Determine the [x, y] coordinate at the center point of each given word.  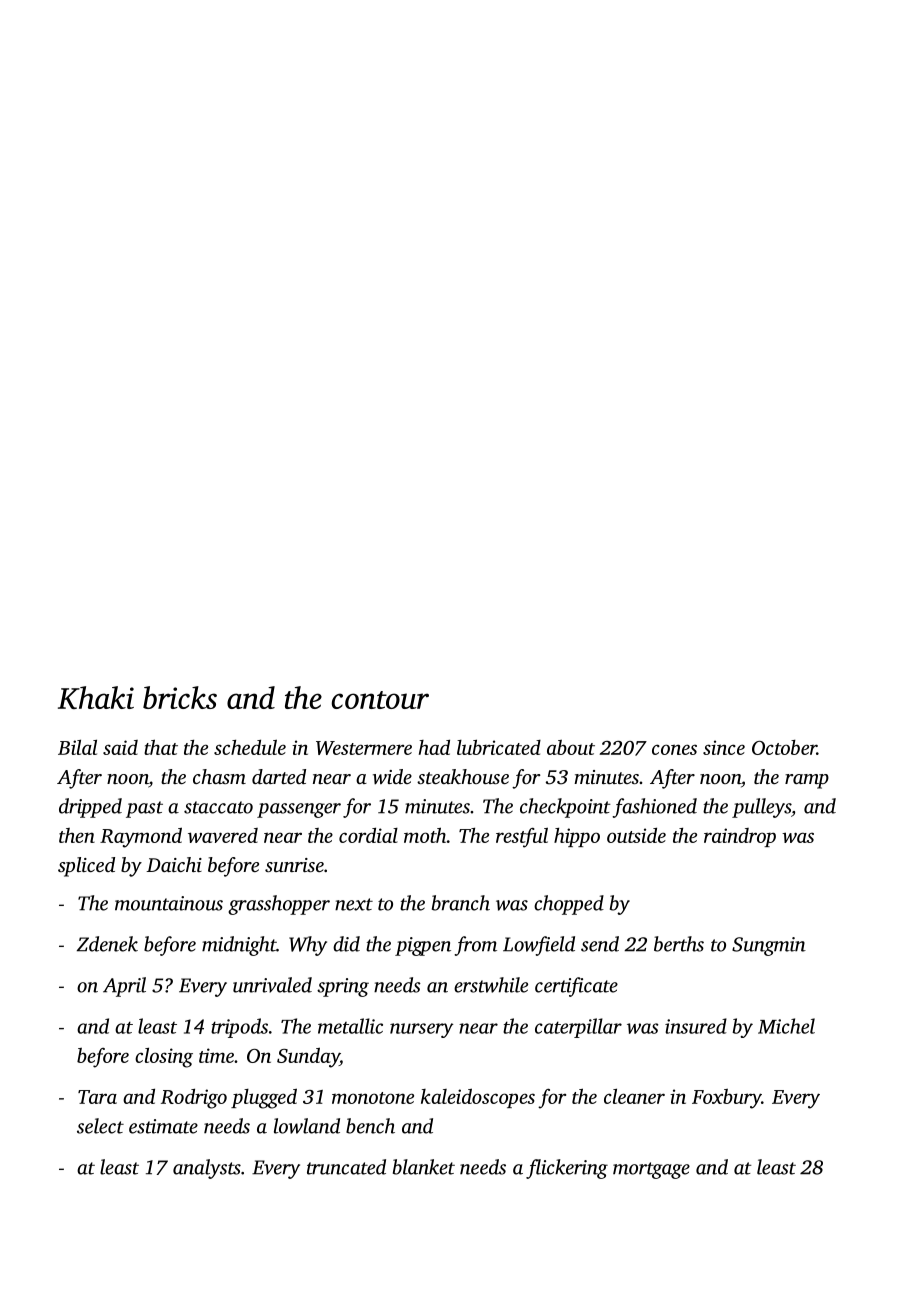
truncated [346, 1167]
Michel [786, 1026]
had [434, 747]
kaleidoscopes [478, 1098]
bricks [180, 697]
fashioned [654, 808]
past [144, 809]
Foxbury [727, 1099]
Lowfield [539, 946]
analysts [207, 1169]
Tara [97, 1097]
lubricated [499, 747]
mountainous [169, 903]
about [571, 747]
